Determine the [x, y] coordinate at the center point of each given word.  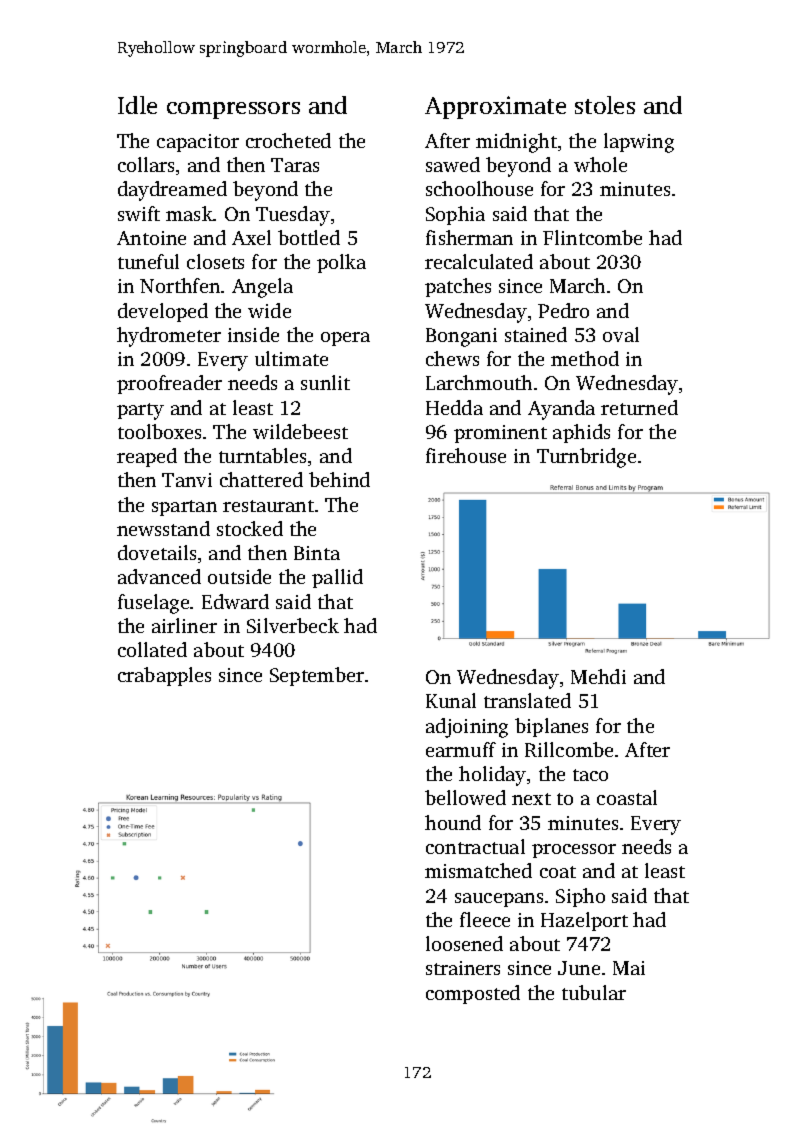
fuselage [153, 604]
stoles [605, 105]
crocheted [288, 140]
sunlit [325, 382]
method [585, 358]
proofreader [169, 384]
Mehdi [598, 676]
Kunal [451, 700]
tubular [594, 992]
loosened [464, 943]
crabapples [164, 676]
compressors [233, 110]
